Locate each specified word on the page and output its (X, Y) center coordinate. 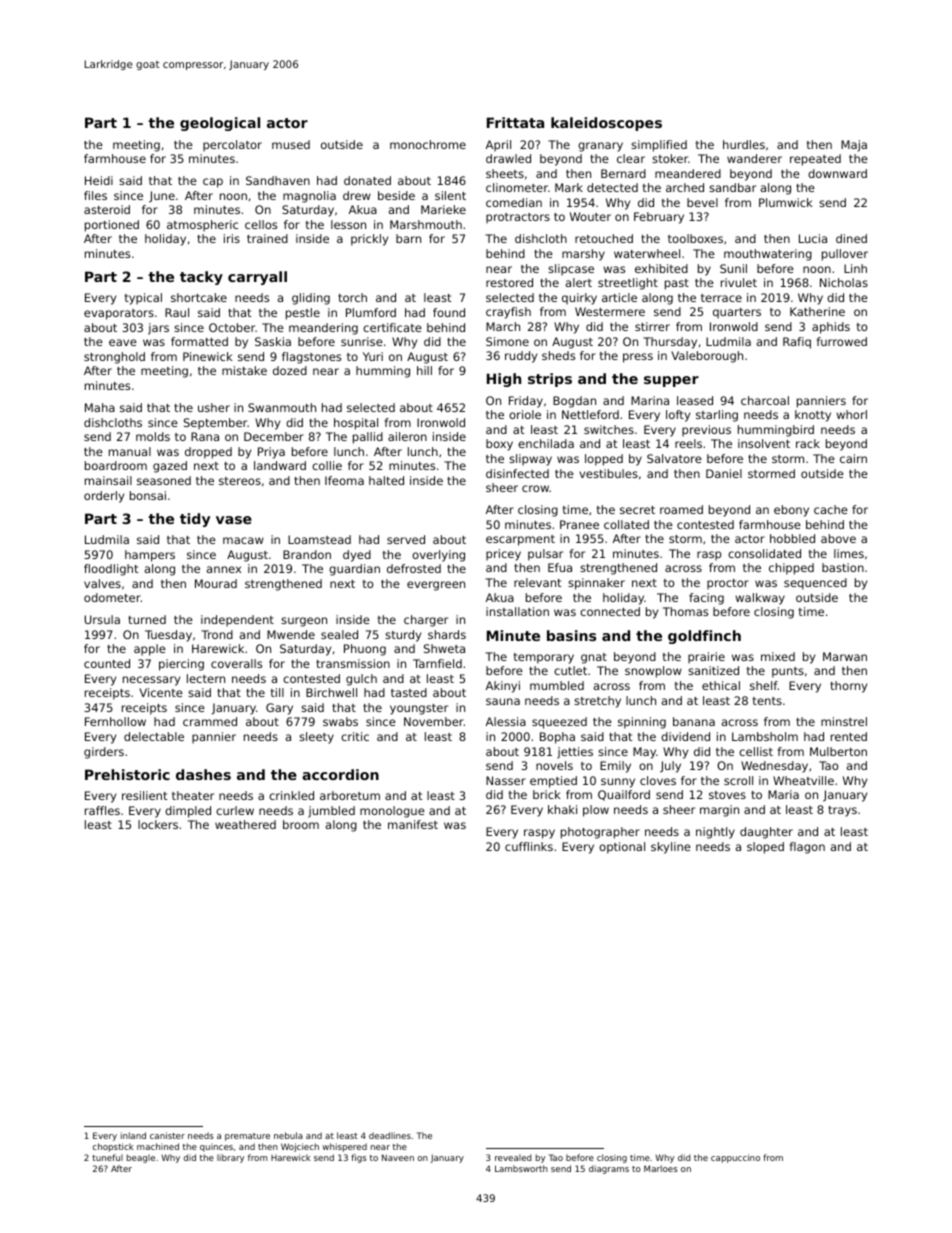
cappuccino (735, 1158)
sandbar (732, 187)
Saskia (273, 341)
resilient (145, 795)
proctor (728, 584)
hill (424, 370)
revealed (513, 1157)
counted (107, 663)
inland (133, 1135)
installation (517, 611)
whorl (851, 414)
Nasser (506, 780)
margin (719, 811)
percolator (232, 146)
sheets (505, 173)
